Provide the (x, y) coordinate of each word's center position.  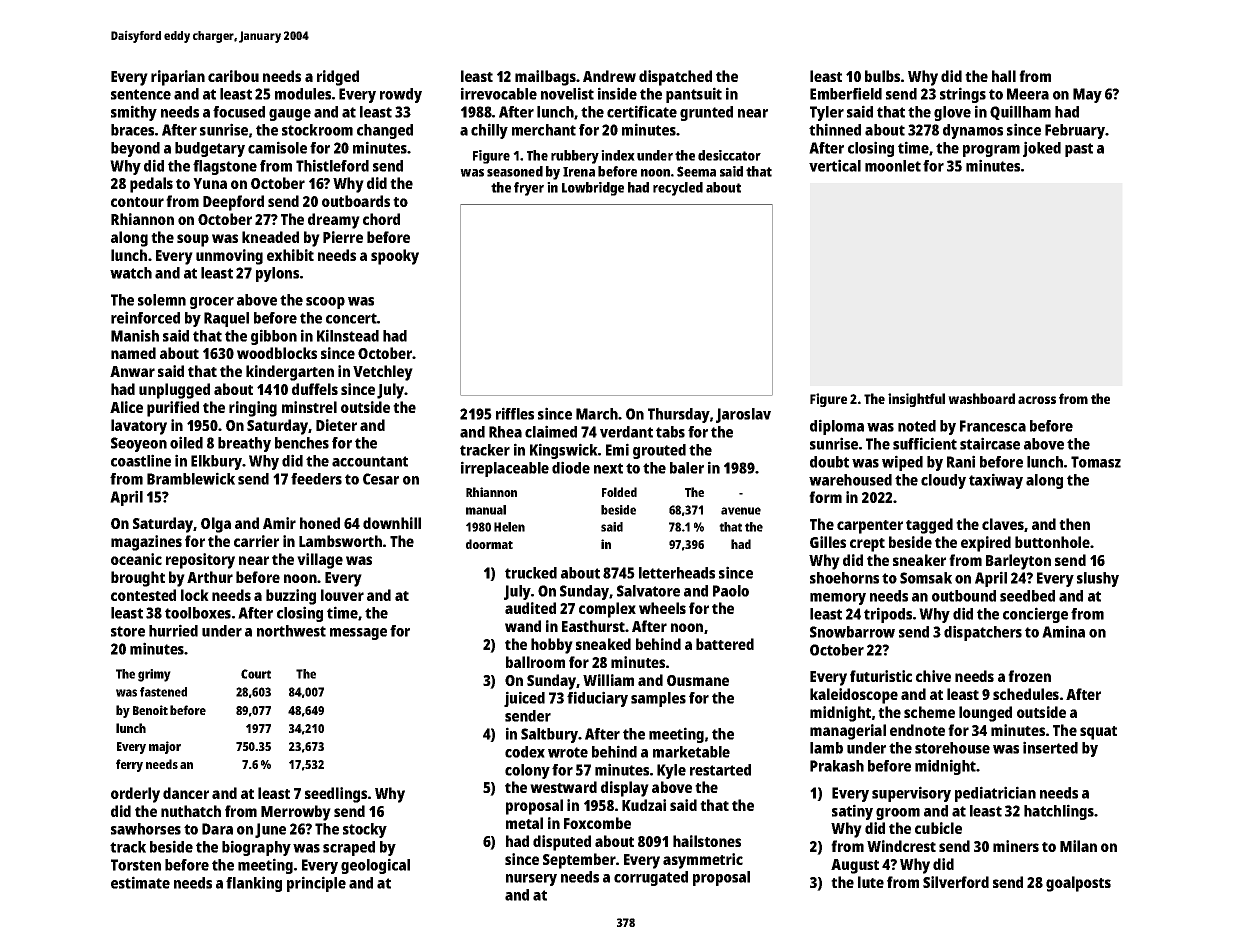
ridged (338, 78)
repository (200, 561)
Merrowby (296, 813)
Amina (1063, 631)
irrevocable (499, 93)
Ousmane (698, 680)
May (1087, 95)
